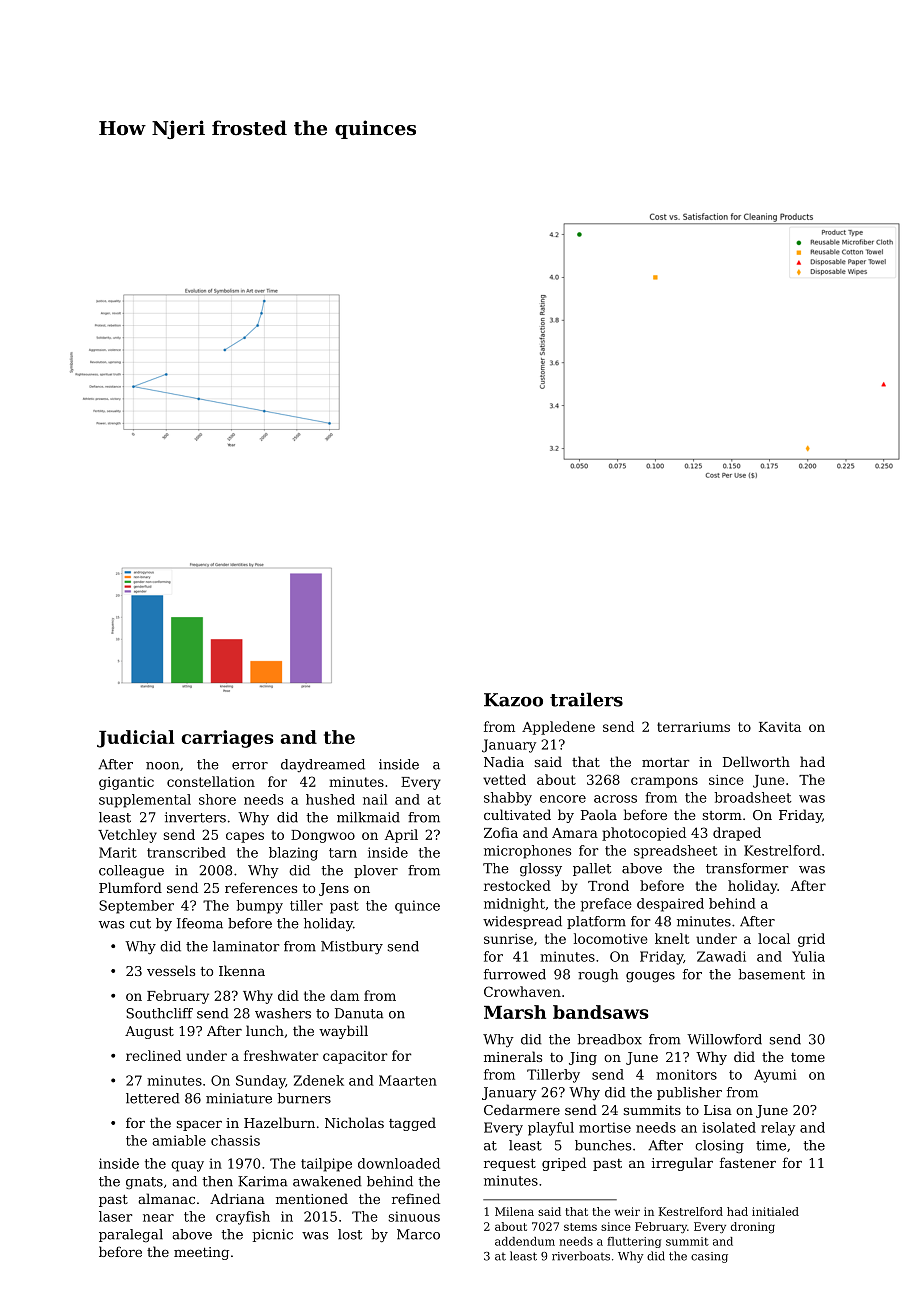  Describe the element at coordinates (508, 939) in the document. I see `sunrise` at that location.
